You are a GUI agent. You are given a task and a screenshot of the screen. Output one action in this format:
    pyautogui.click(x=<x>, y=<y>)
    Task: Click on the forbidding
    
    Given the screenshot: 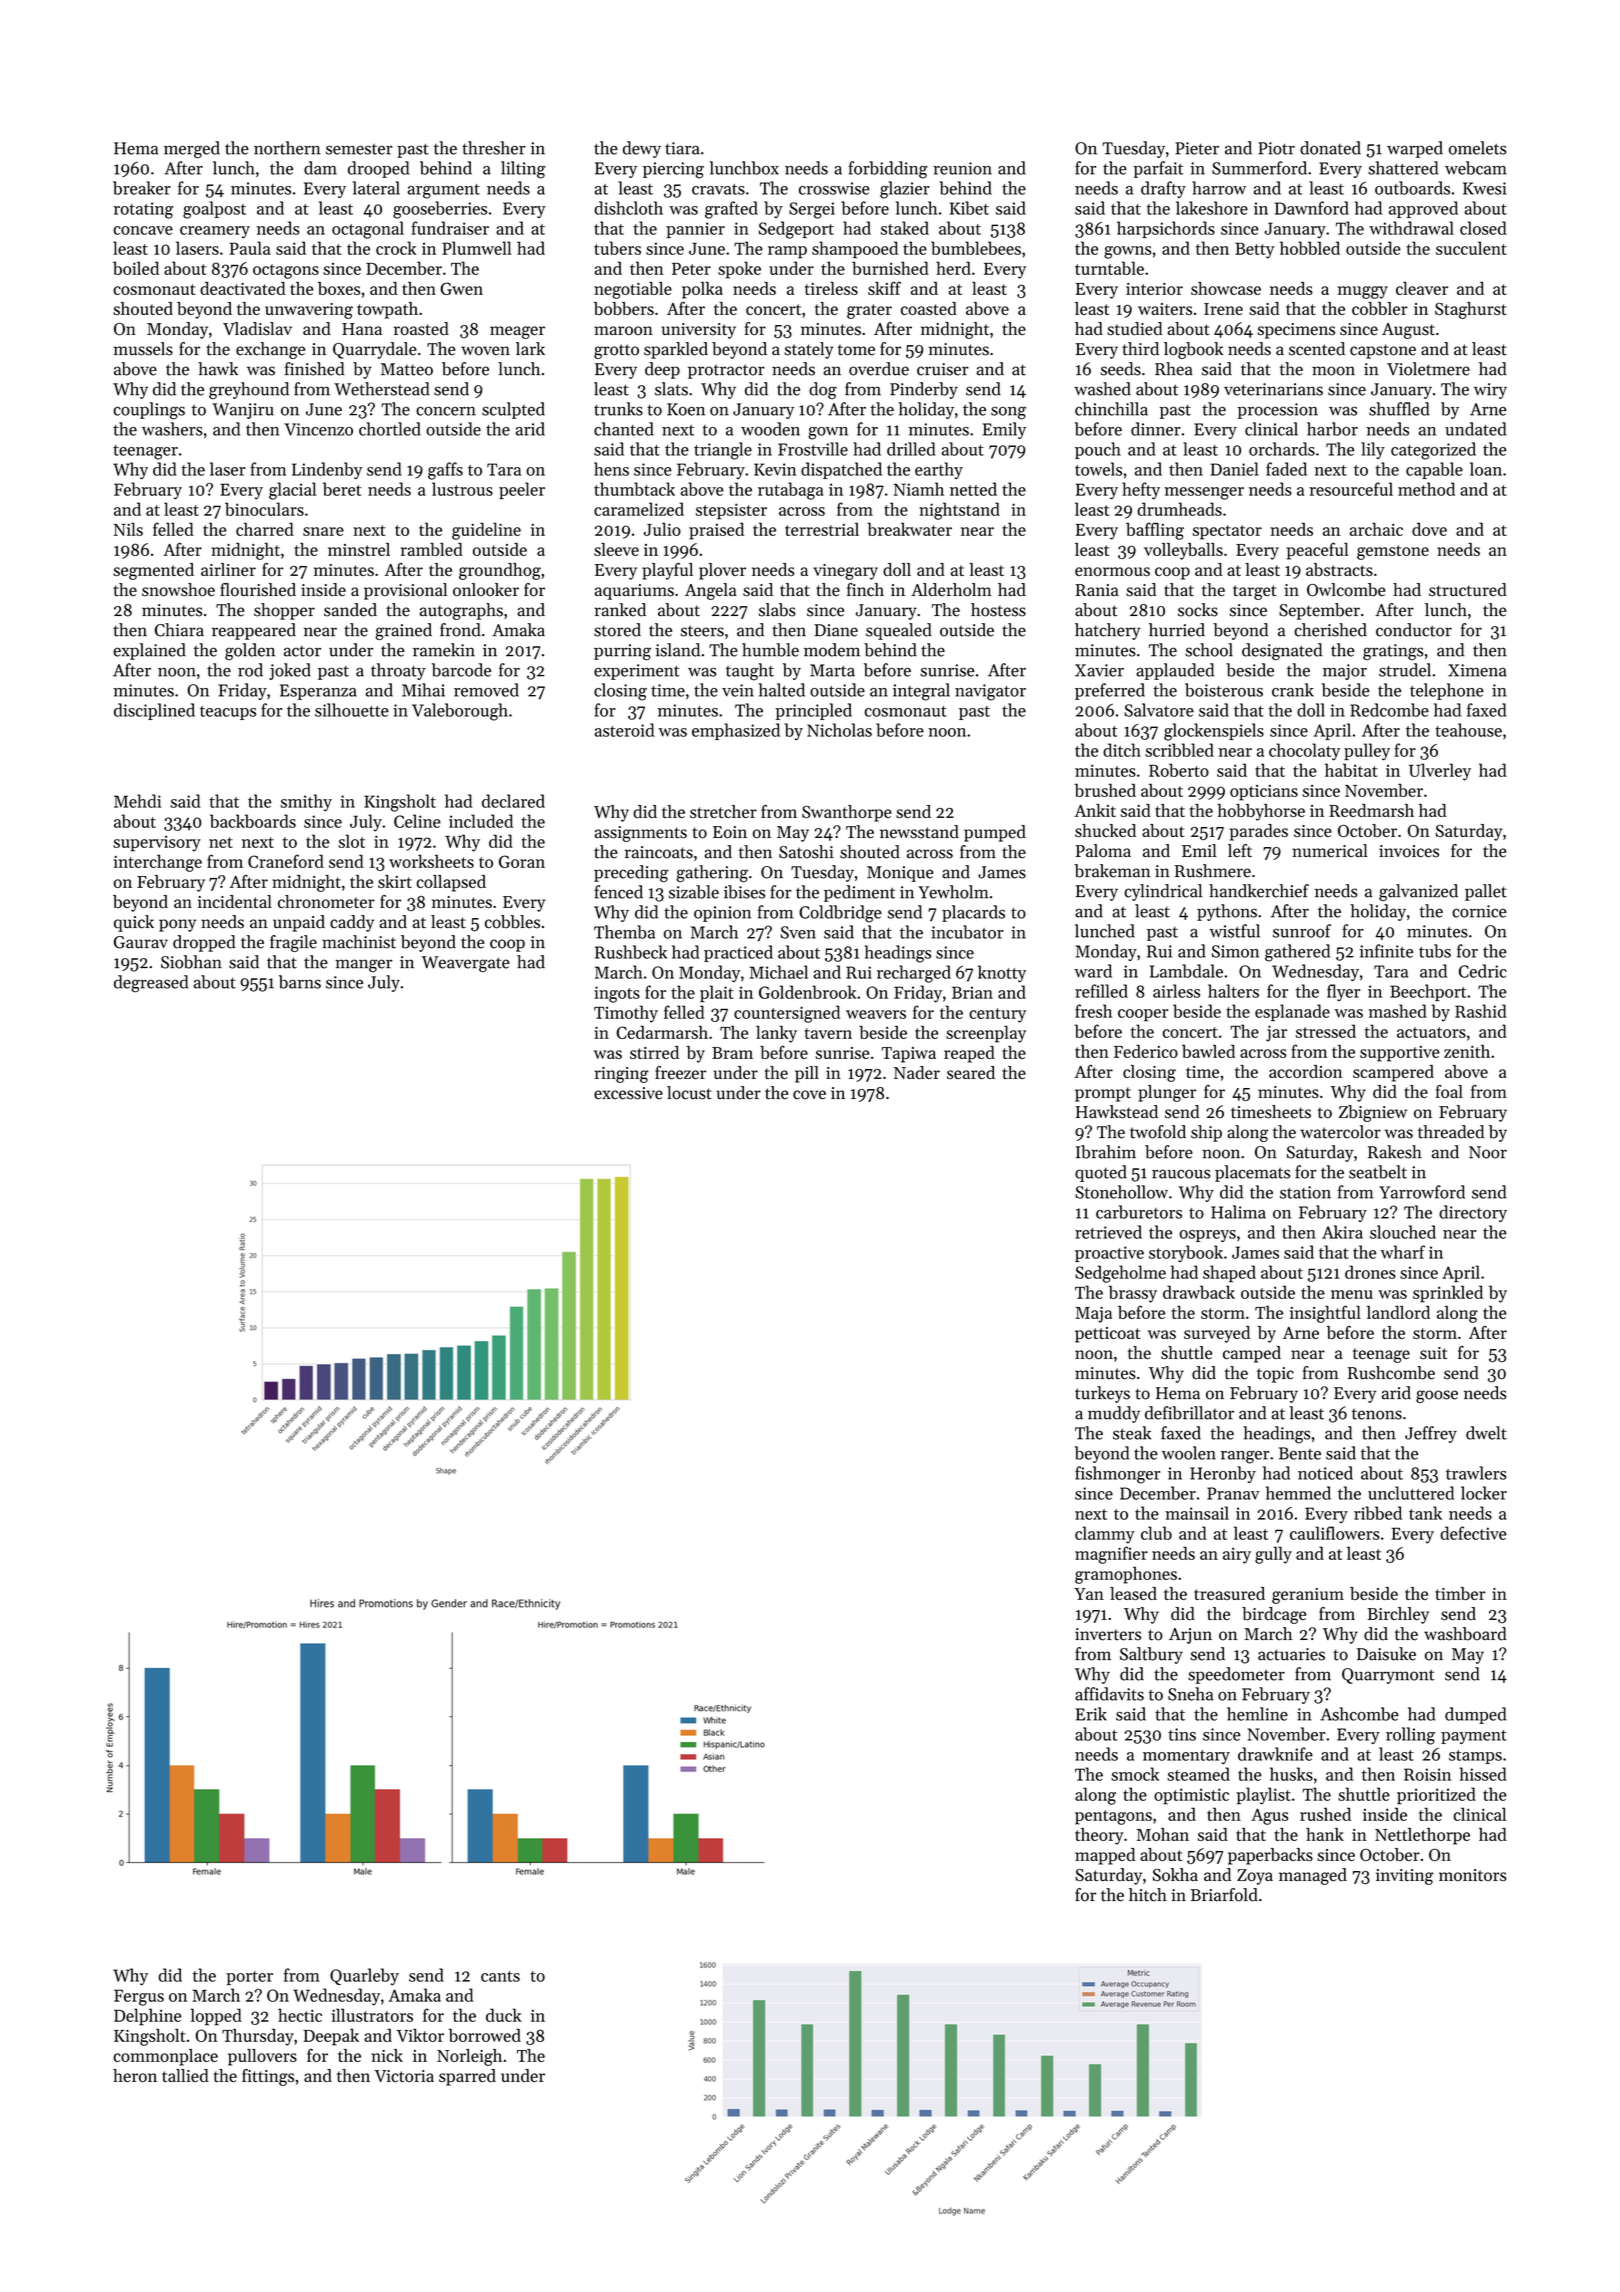 What is the action you would take?
    pyautogui.click(x=888, y=170)
